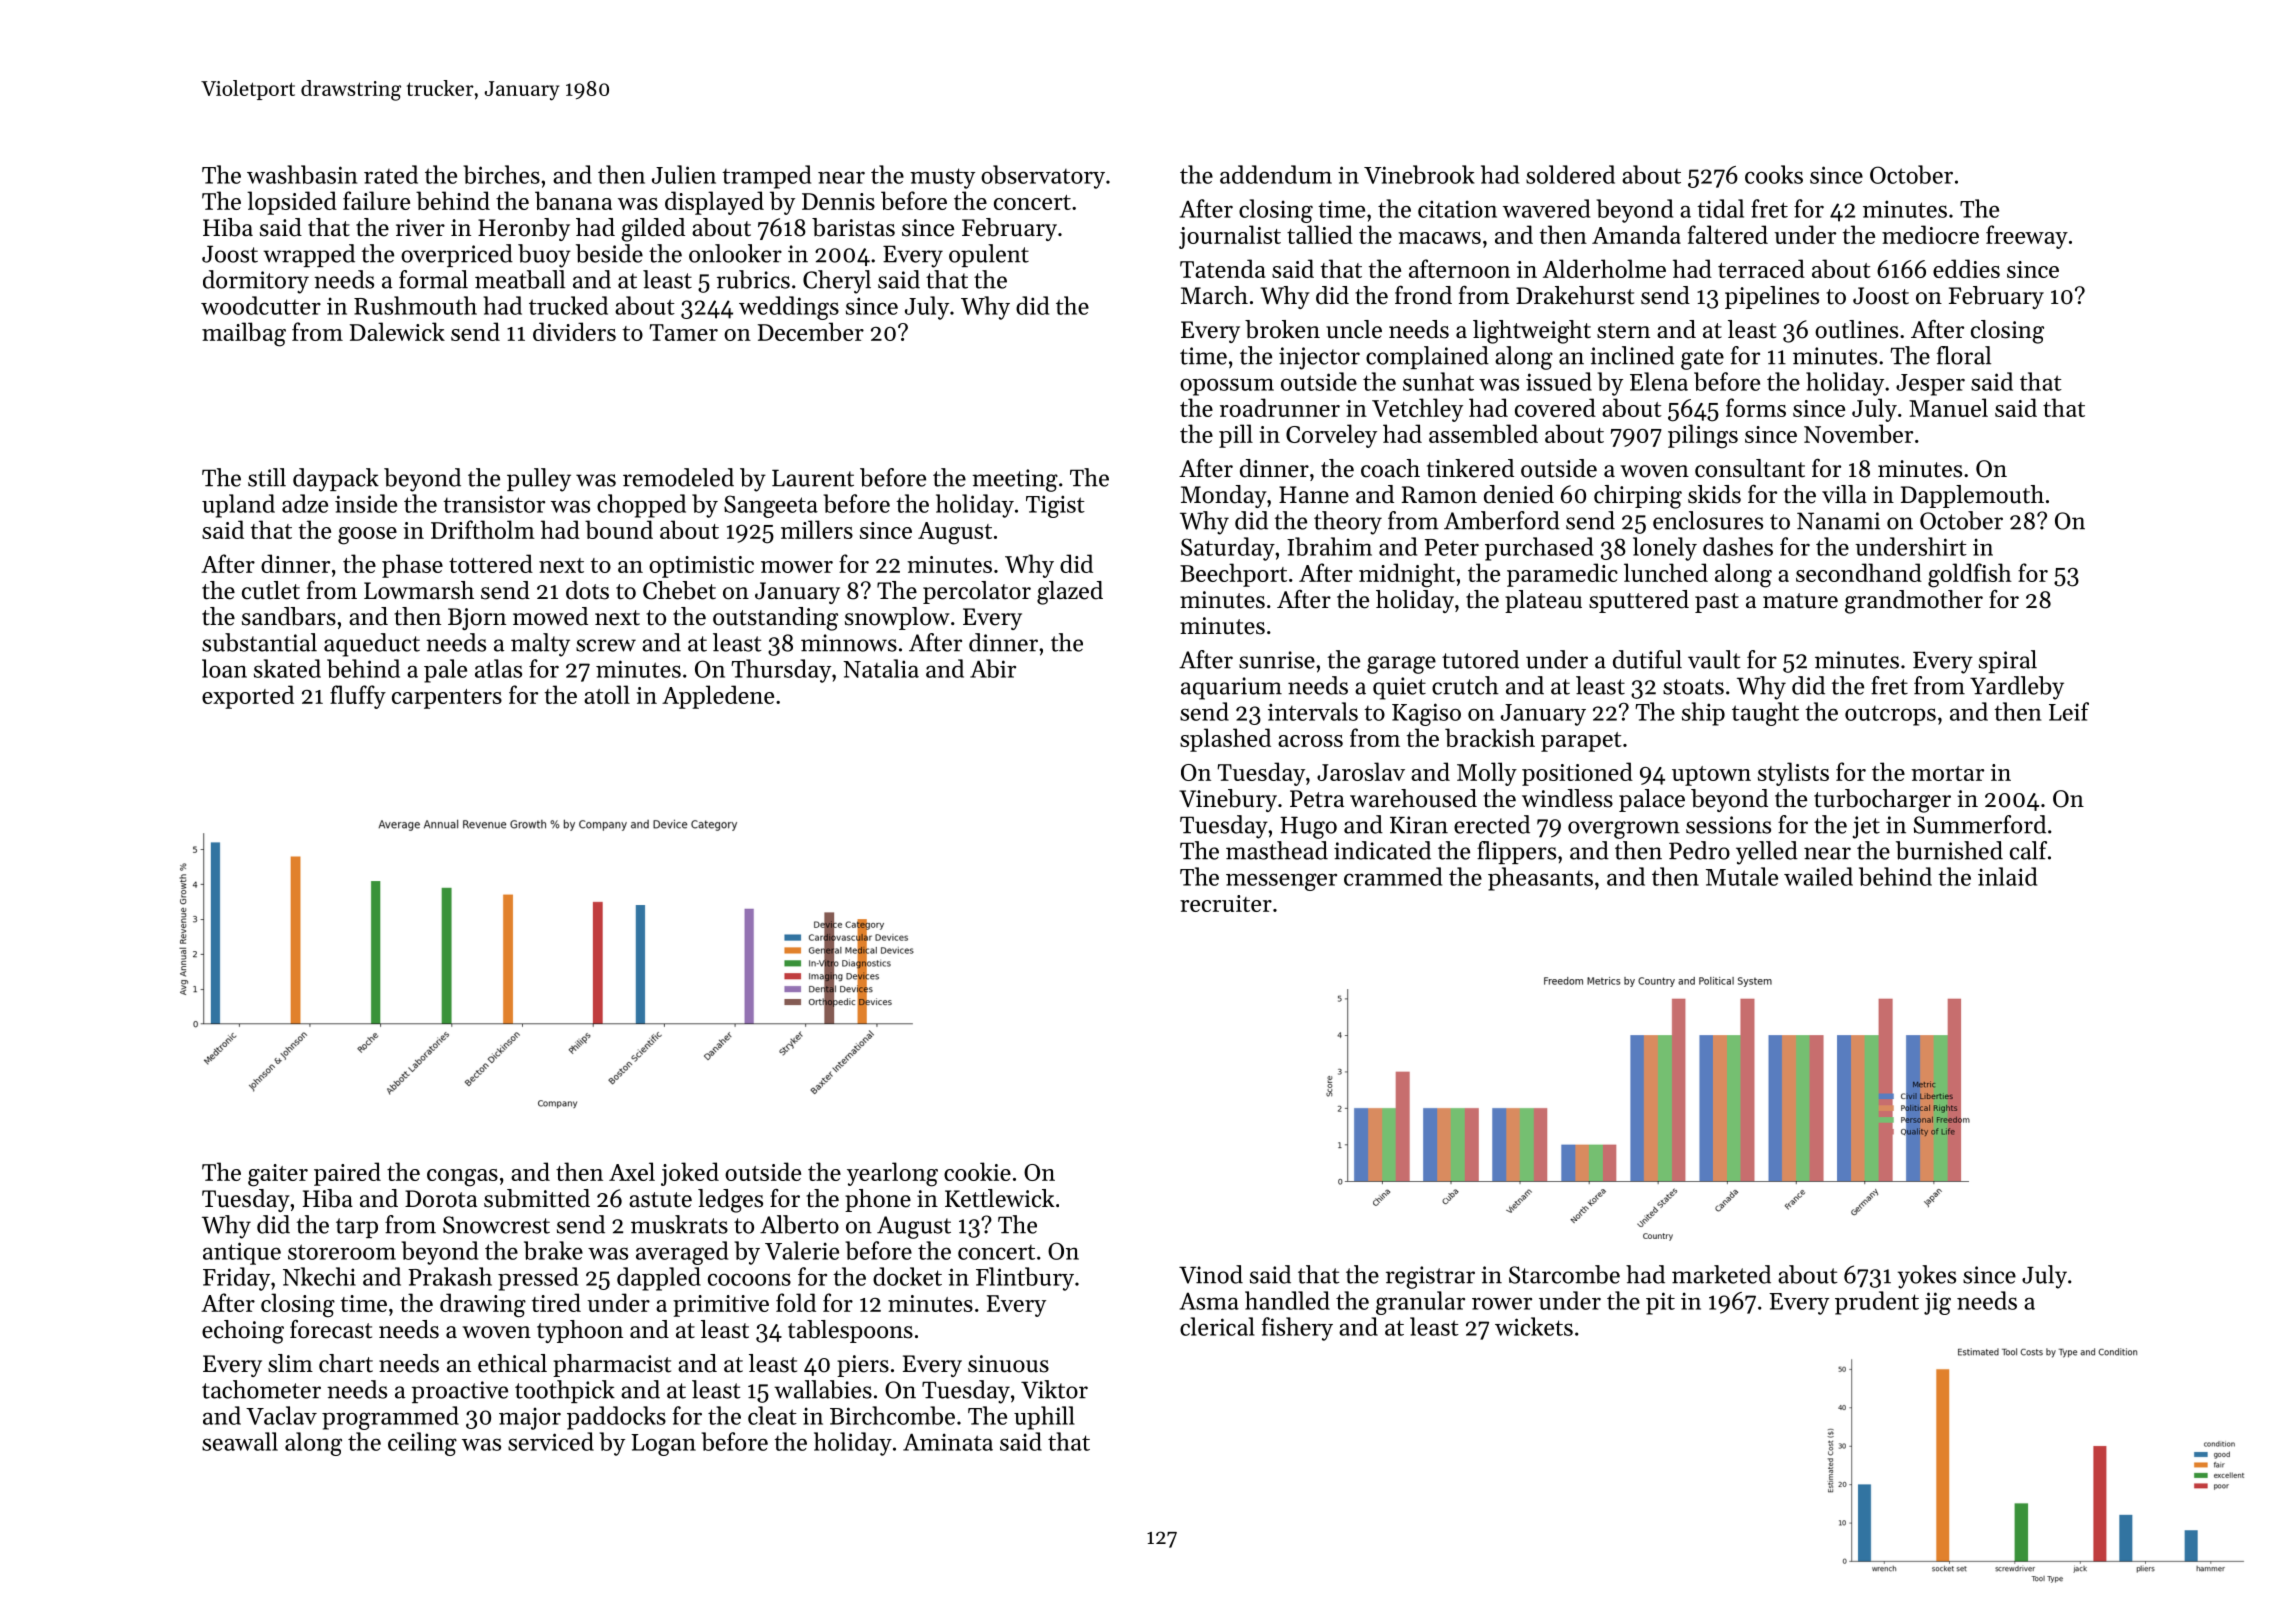  Describe the element at coordinates (1314, 495) in the image. I see `Hanne` at that location.
